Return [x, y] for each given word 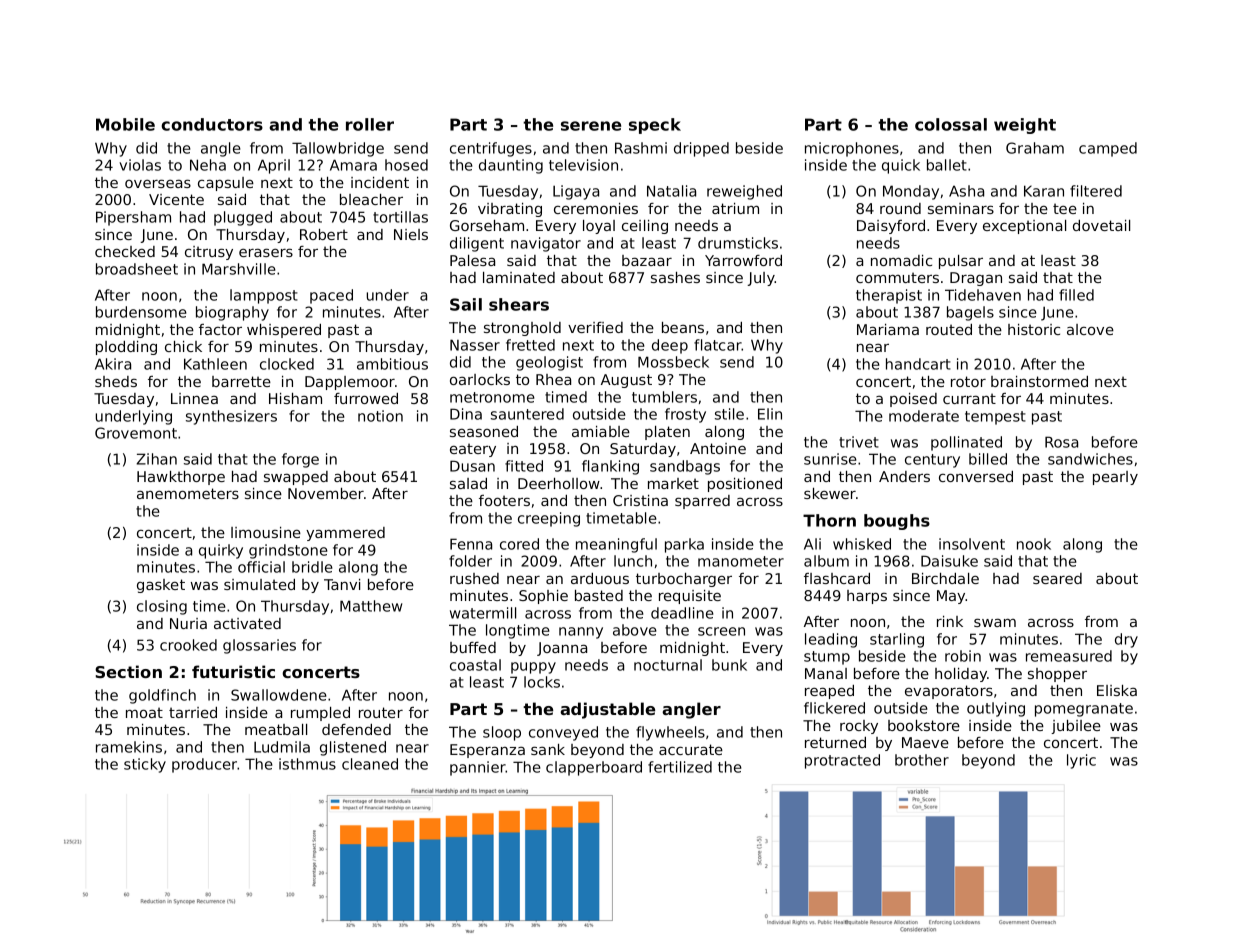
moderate [924, 416]
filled [1076, 295]
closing [162, 607]
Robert [324, 234]
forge [300, 460]
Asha [966, 191]
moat [144, 712]
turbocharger [684, 580]
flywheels [670, 733]
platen [667, 433]
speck [655, 126]
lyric [1081, 761]
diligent [477, 244]
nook [1034, 544]
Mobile [125, 124]
